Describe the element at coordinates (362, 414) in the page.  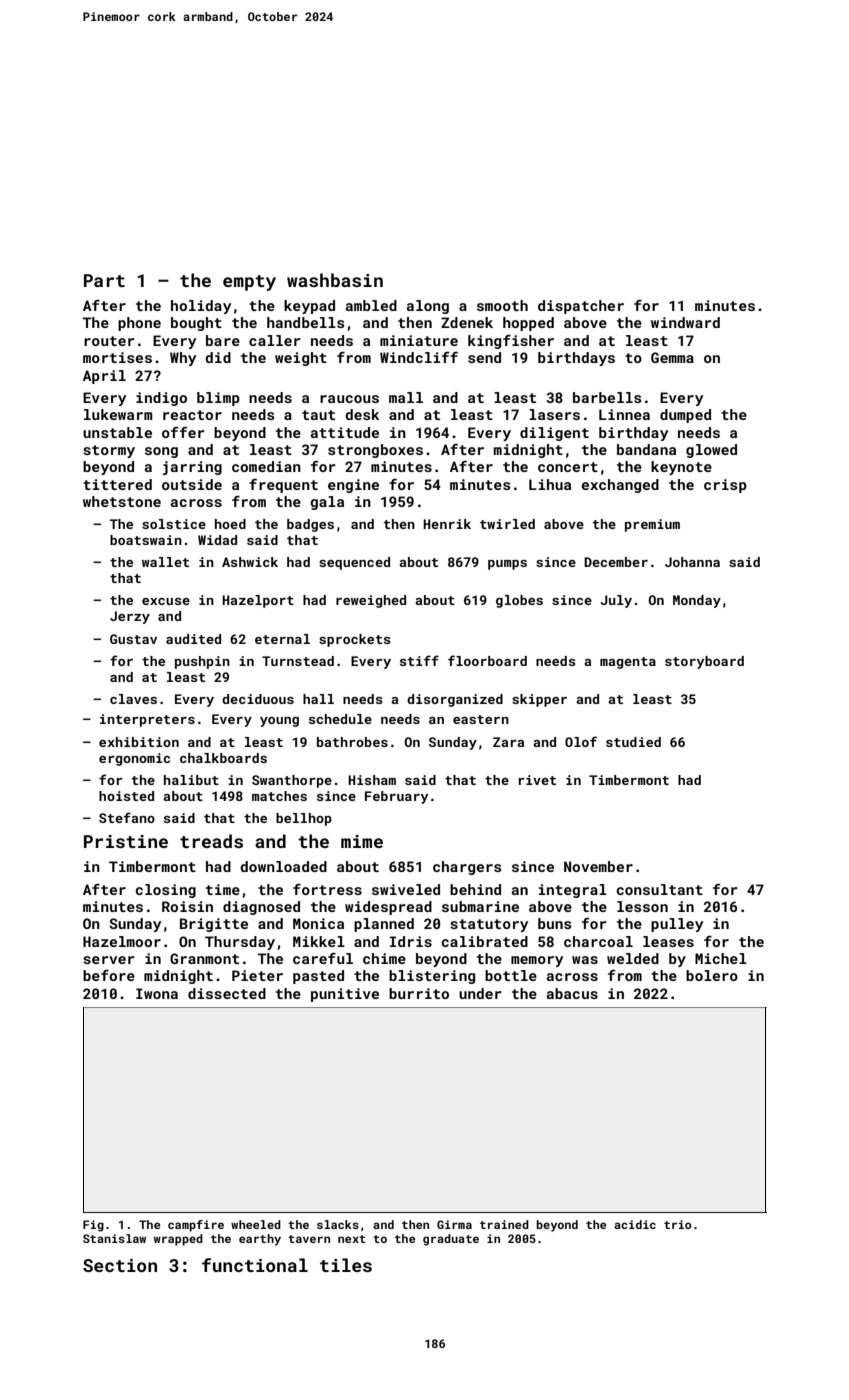
I see `desk` at that location.
